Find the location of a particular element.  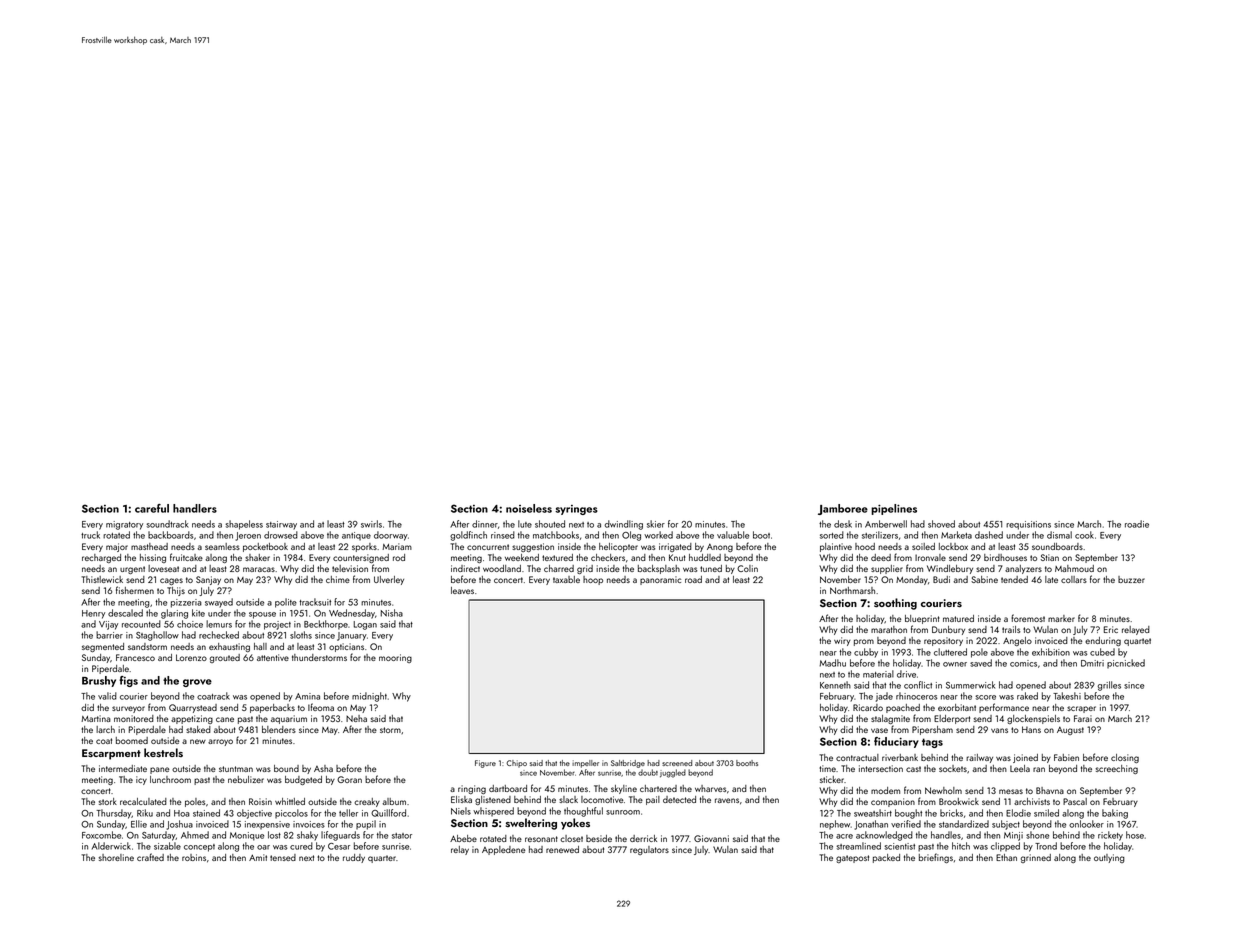

juggled is located at coordinates (673, 773).
